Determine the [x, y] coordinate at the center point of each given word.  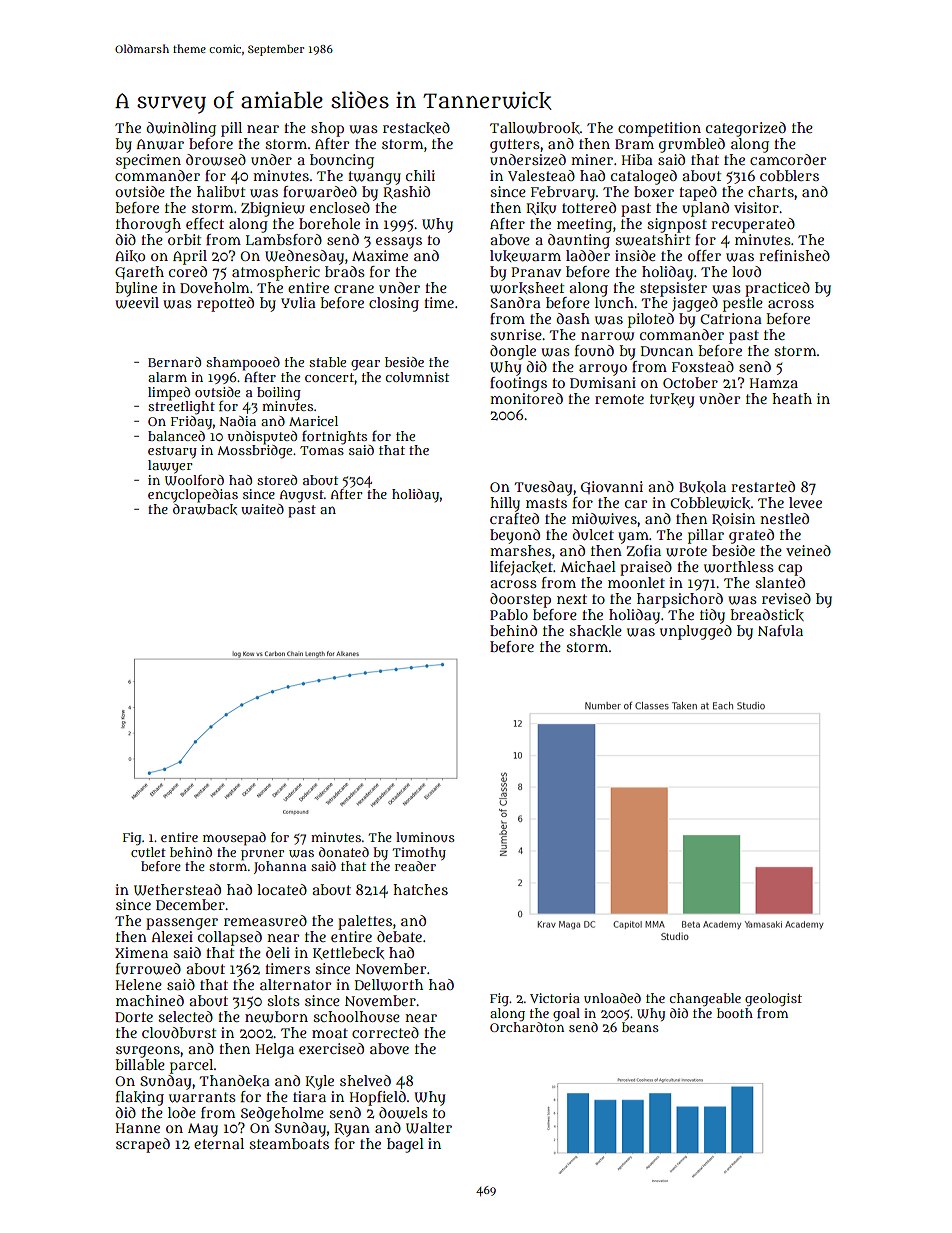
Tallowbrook [535, 128]
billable [140, 1064]
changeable [705, 999]
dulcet [593, 534]
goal [566, 1014]
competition [659, 129]
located [282, 889]
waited [262, 509]
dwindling [181, 129]
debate [399, 936]
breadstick [767, 615]
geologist [773, 999]
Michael [588, 566]
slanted [780, 582]
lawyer [170, 467]
